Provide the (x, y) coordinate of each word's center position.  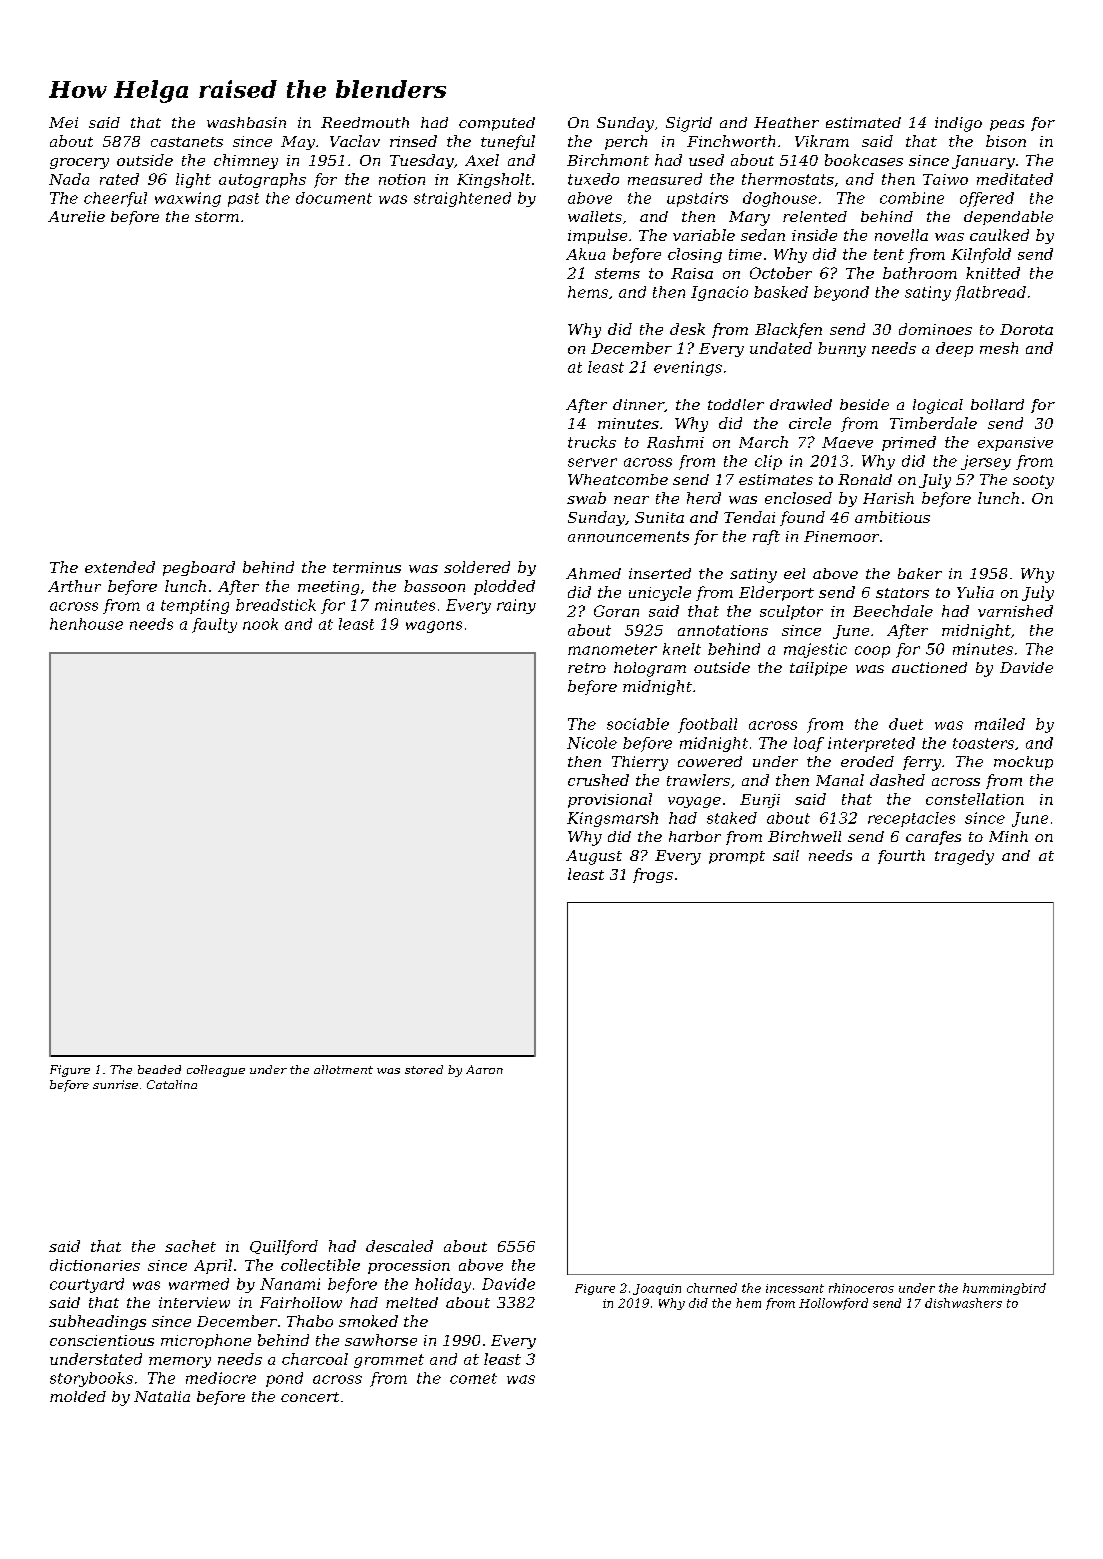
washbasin (246, 122)
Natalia (162, 1396)
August (594, 857)
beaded (159, 1069)
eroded (867, 761)
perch (626, 142)
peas (1007, 125)
